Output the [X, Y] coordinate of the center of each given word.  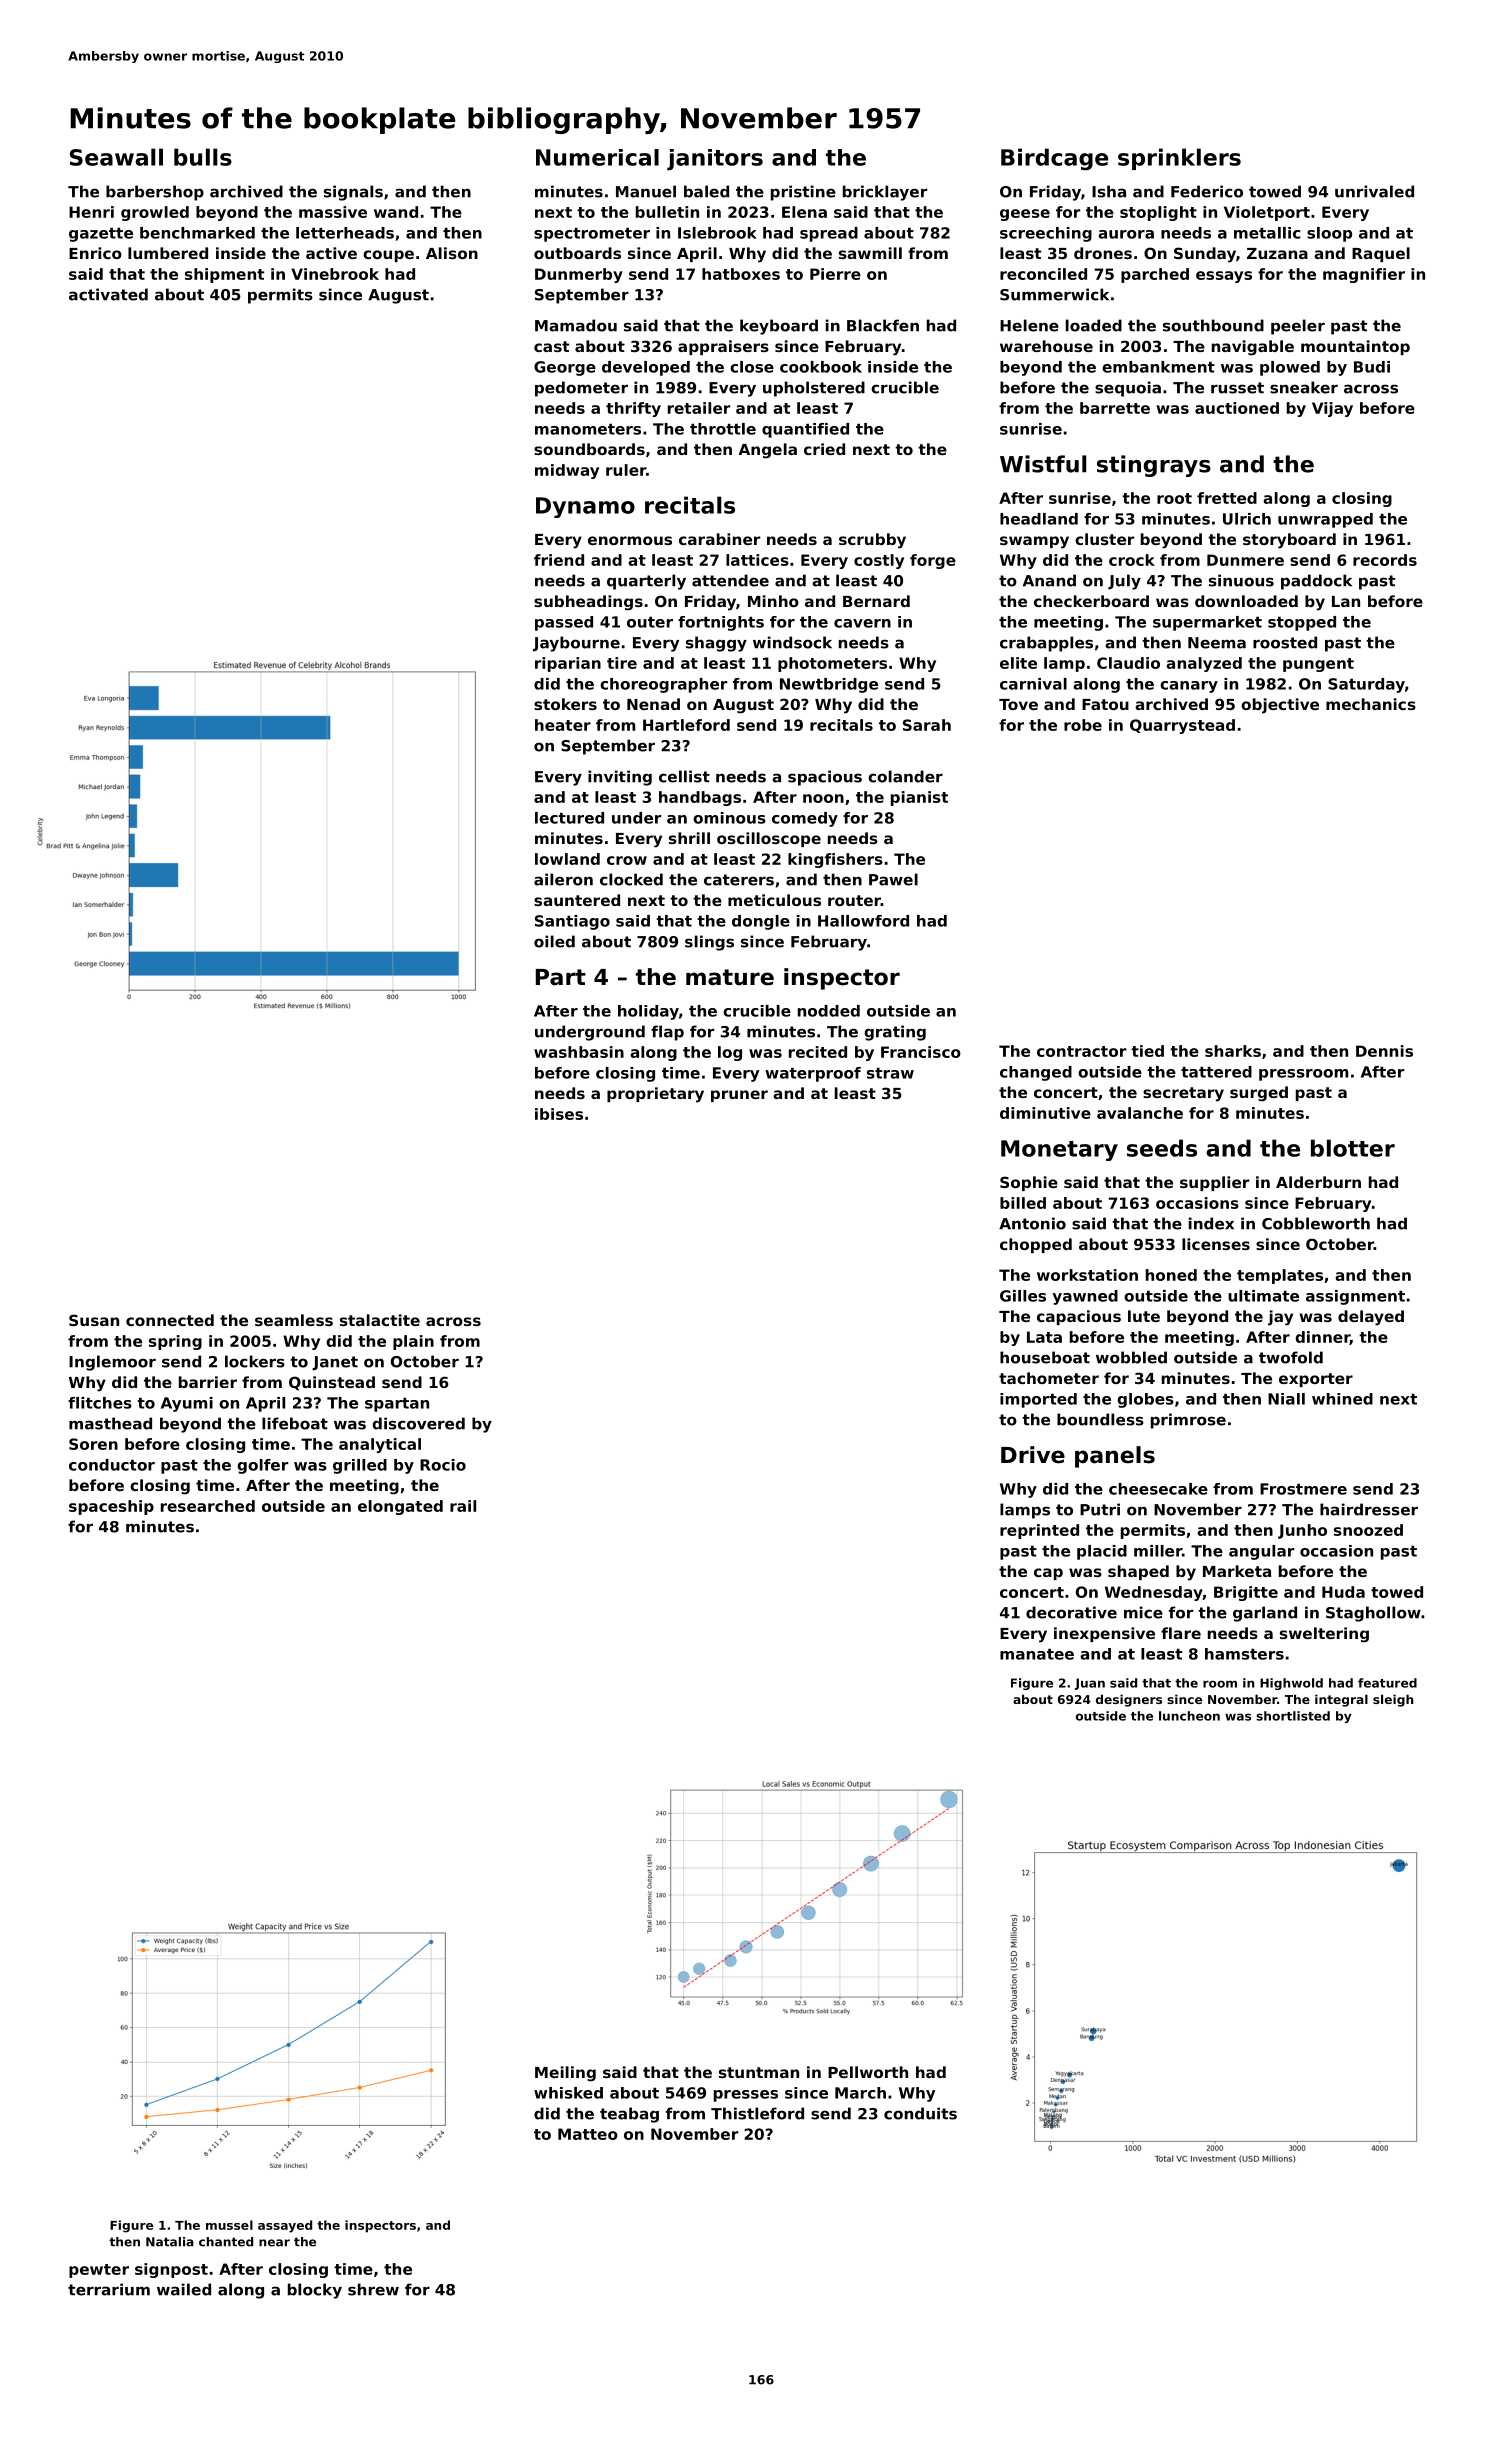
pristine [803, 193]
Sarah [927, 725]
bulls [203, 157]
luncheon [1189, 1716]
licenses [1216, 1244]
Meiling [565, 2074]
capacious [1079, 1317]
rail [463, 1506]
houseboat [1045, 1357]
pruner [739, 1096]
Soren [93, 1444]
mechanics [1371, 704]
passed [564, 623]
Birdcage [1054, 159]
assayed [285, 2226]
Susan [94, 1320]
